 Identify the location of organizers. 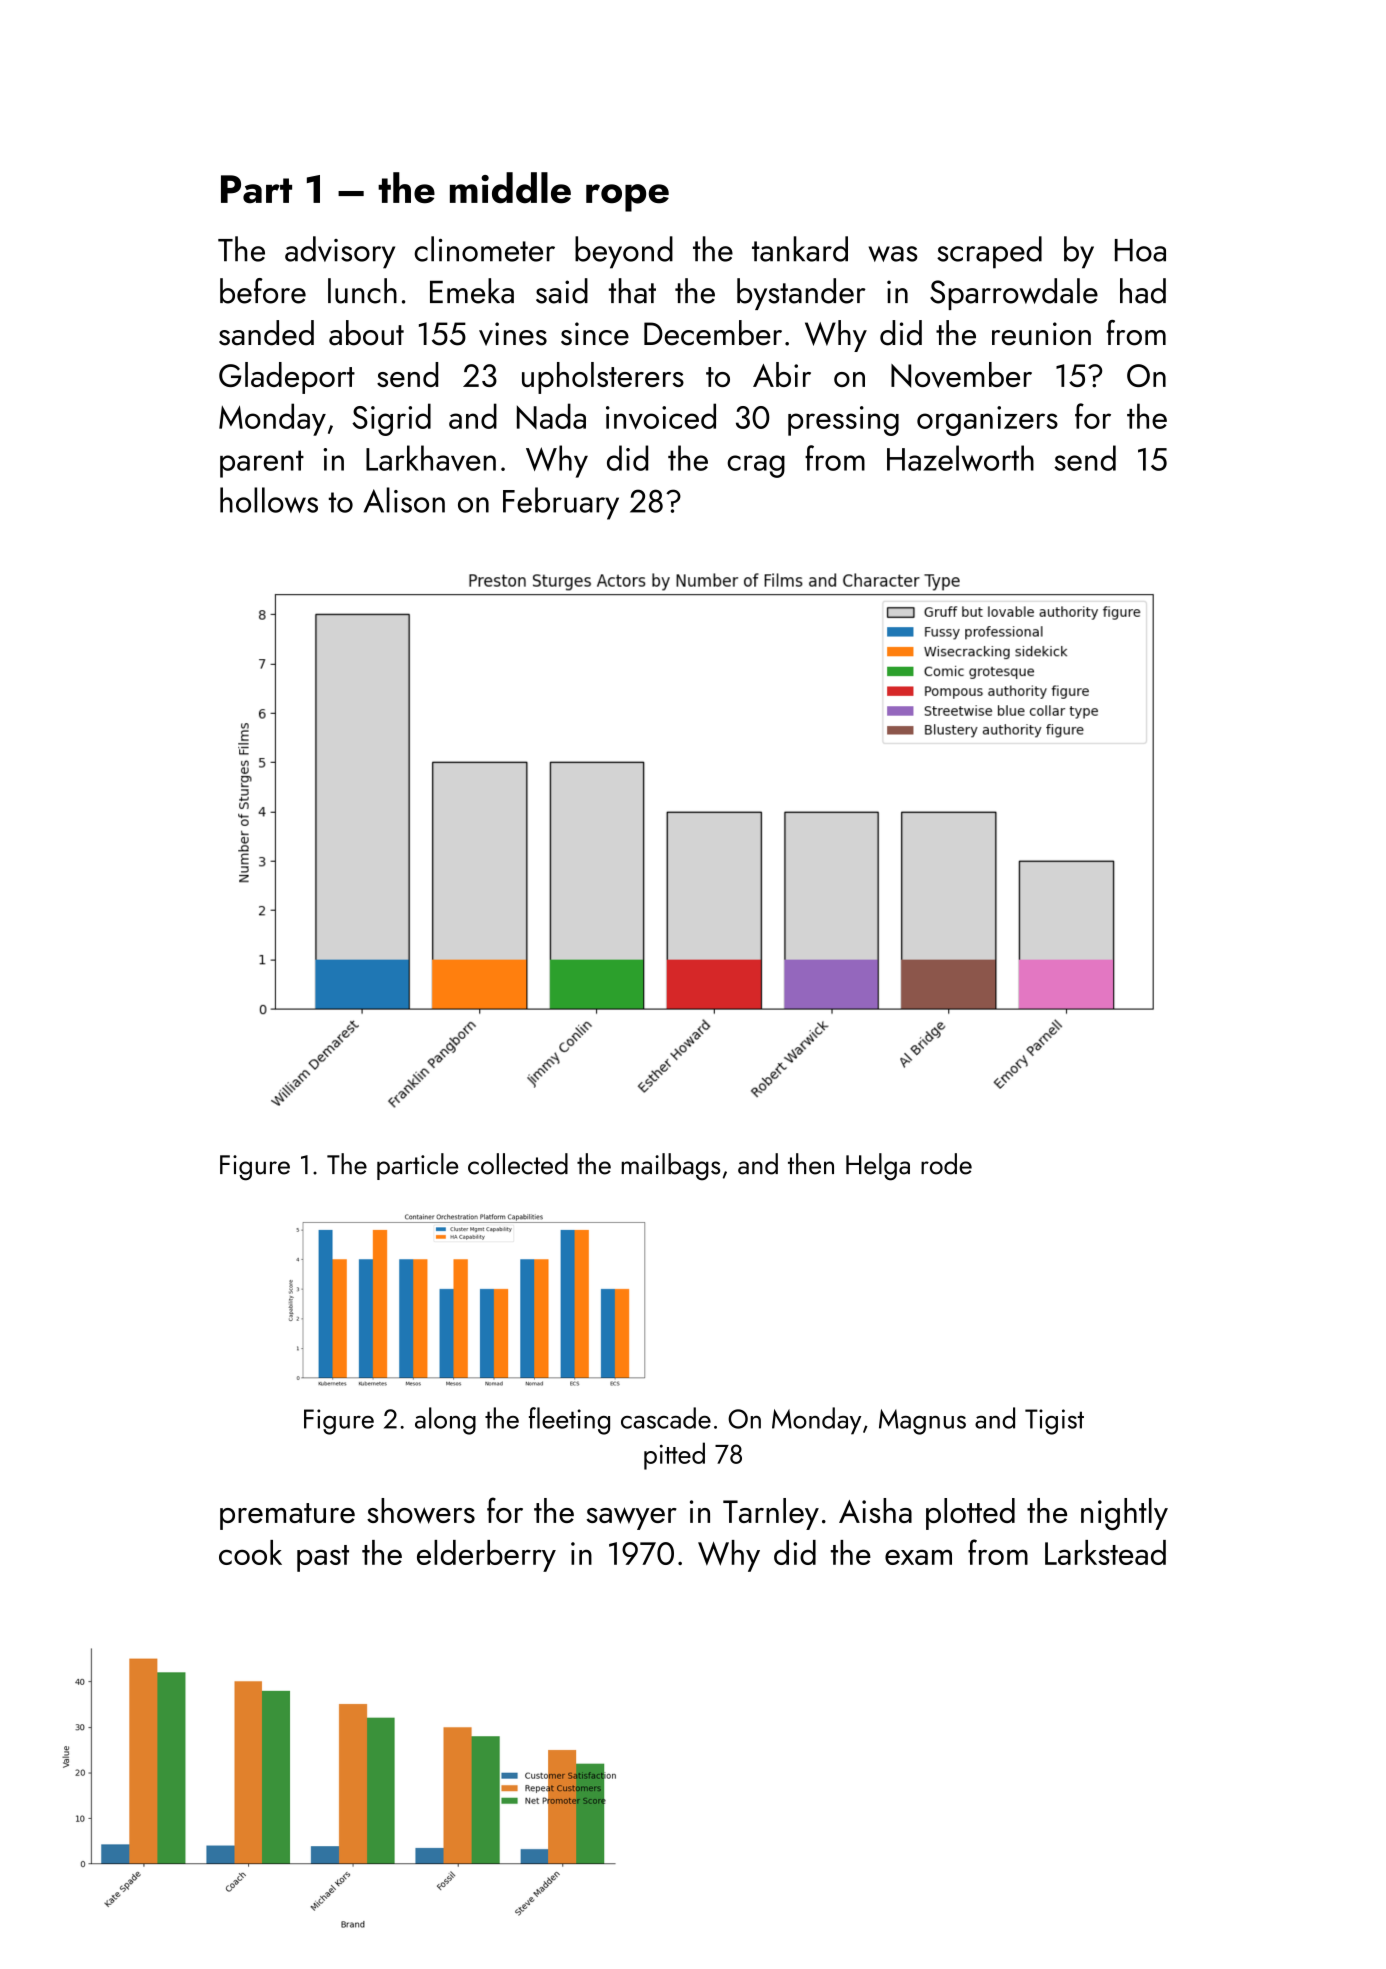
(987, 421).
